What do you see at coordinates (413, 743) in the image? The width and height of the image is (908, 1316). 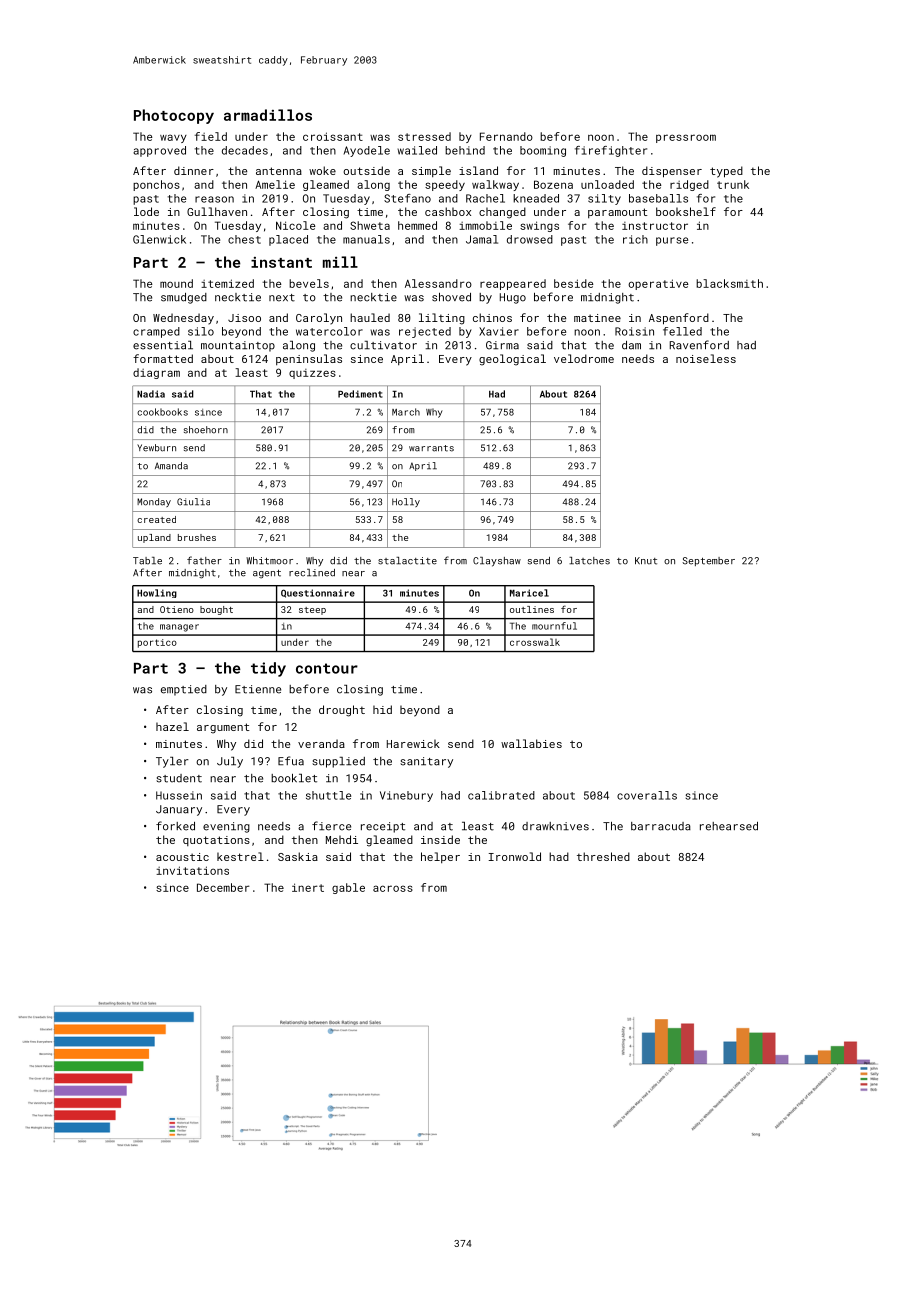 I see `Harewick` at bounding box center [413, 743].
